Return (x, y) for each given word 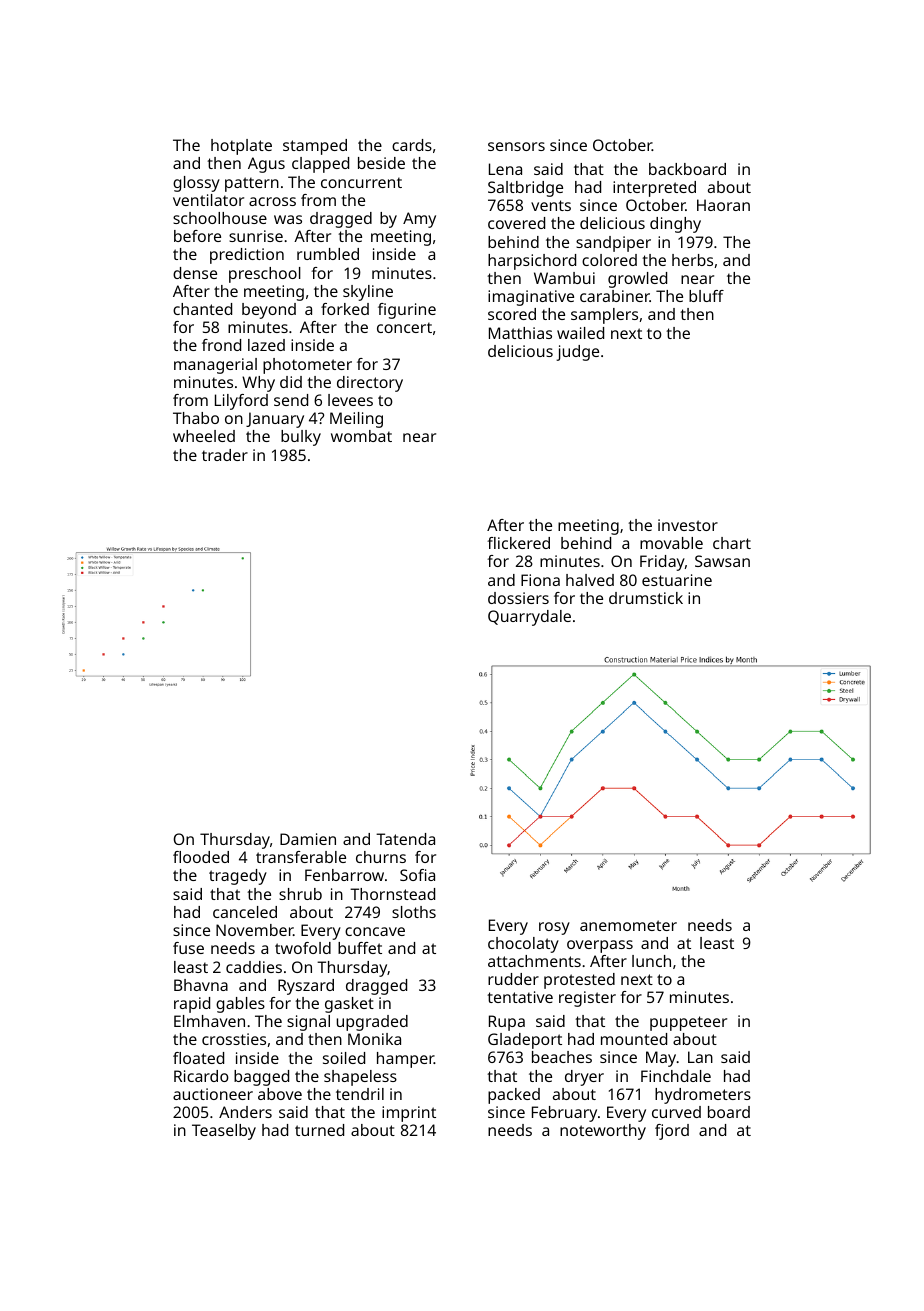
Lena (505, 169)
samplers (604, 316)
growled (637, 280)
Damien (308, 839)
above (280, 1094)
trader (225, 455)
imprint (409, 1114)
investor (688, 525)
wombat (361, 436)
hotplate (241, 147)
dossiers (518, 598)
